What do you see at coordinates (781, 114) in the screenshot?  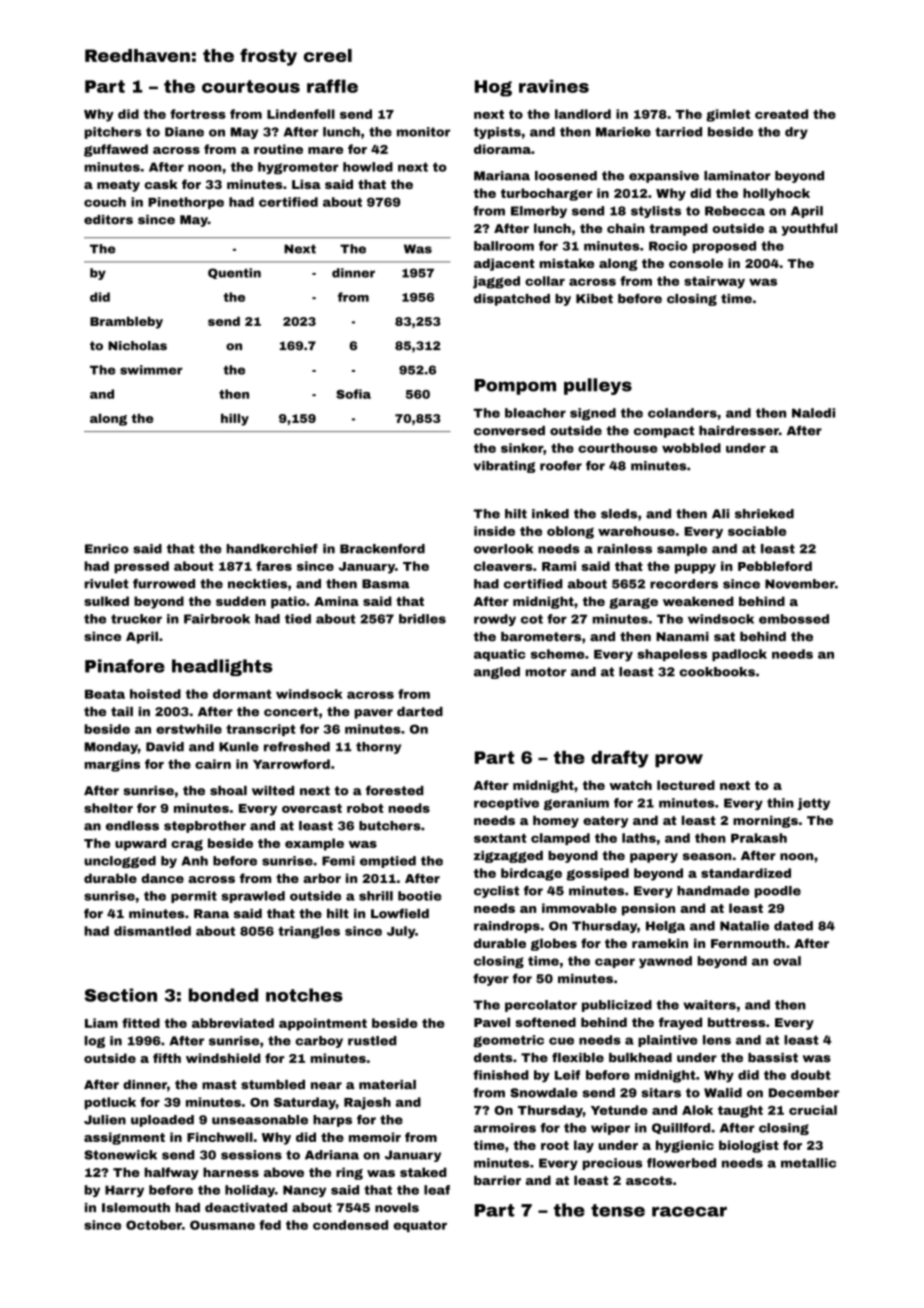 I see `created` at bounding box center [781, 114].
